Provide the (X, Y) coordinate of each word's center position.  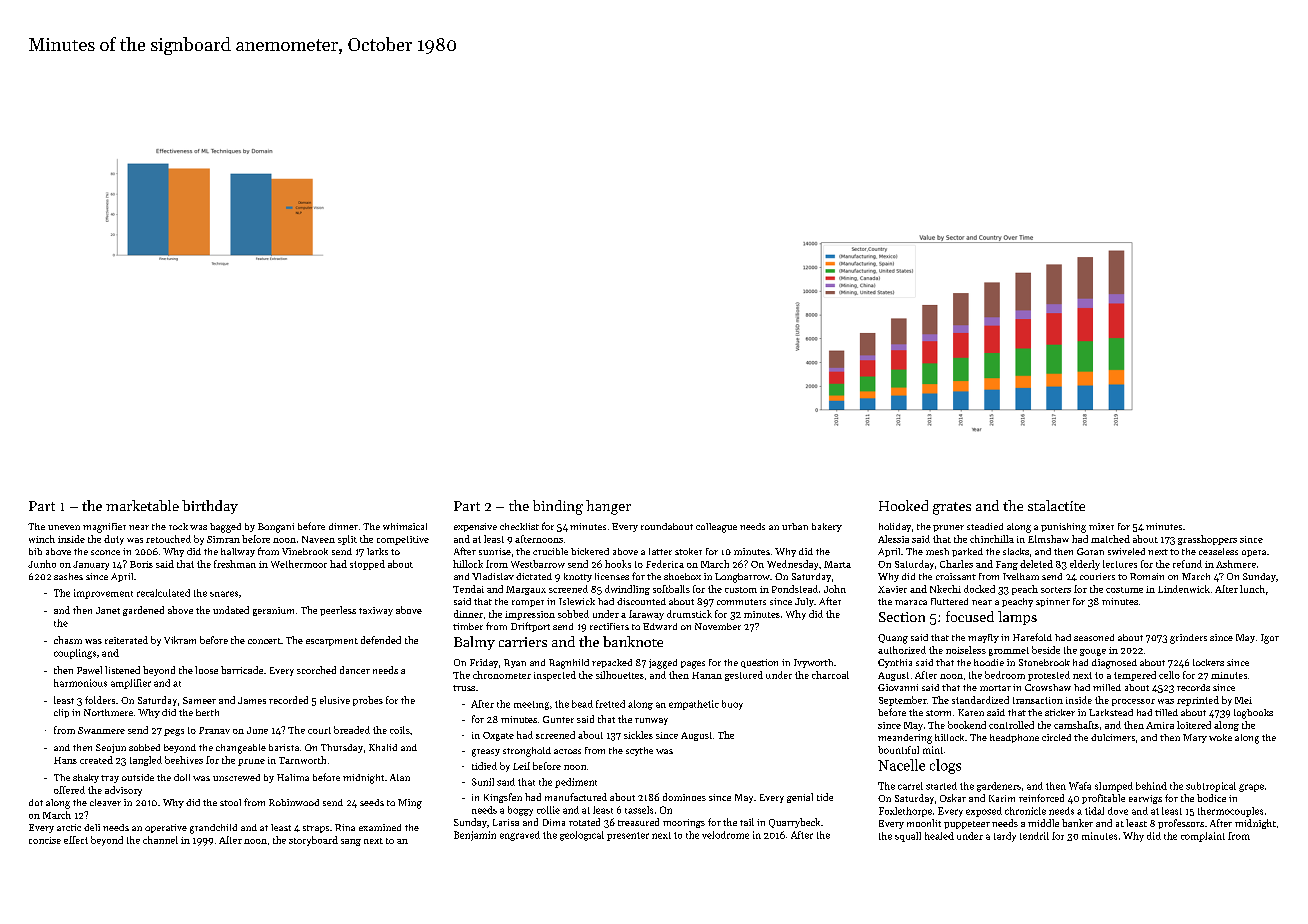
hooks (618, 564)
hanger (608, 507)
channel (160, 840)
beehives (184, 760)
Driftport (530, 627)
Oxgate (498, 736)
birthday (210, 507)
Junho (42, 564)
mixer (1101, 526)
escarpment (332, 642)
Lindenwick (1184, 589)
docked (979, 589)
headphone (1014, 738)
